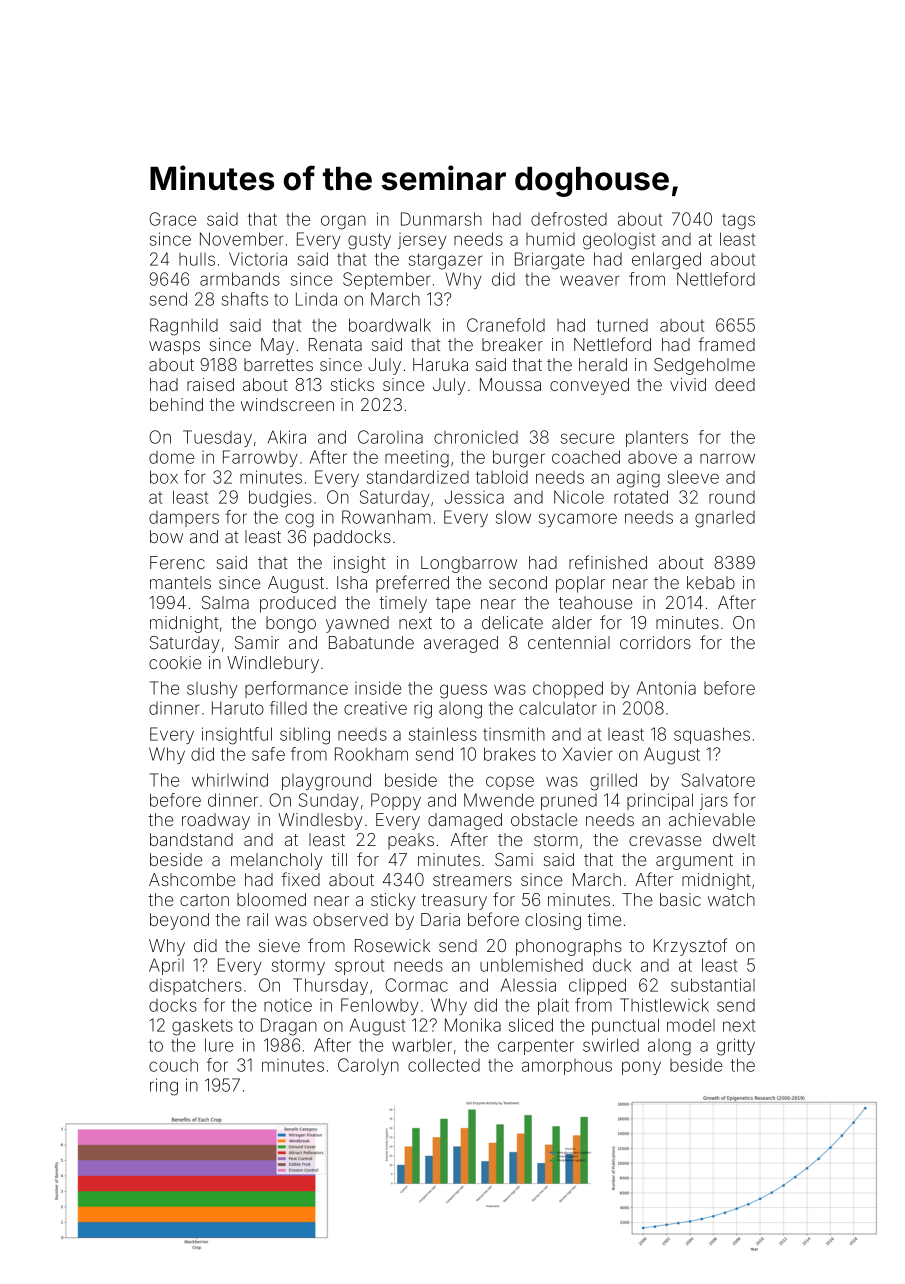 This page has width=905, height=1284. What do you see at coordinates (465, 821) in the page?
I see `damaged` at bounding box center [465, 821].
